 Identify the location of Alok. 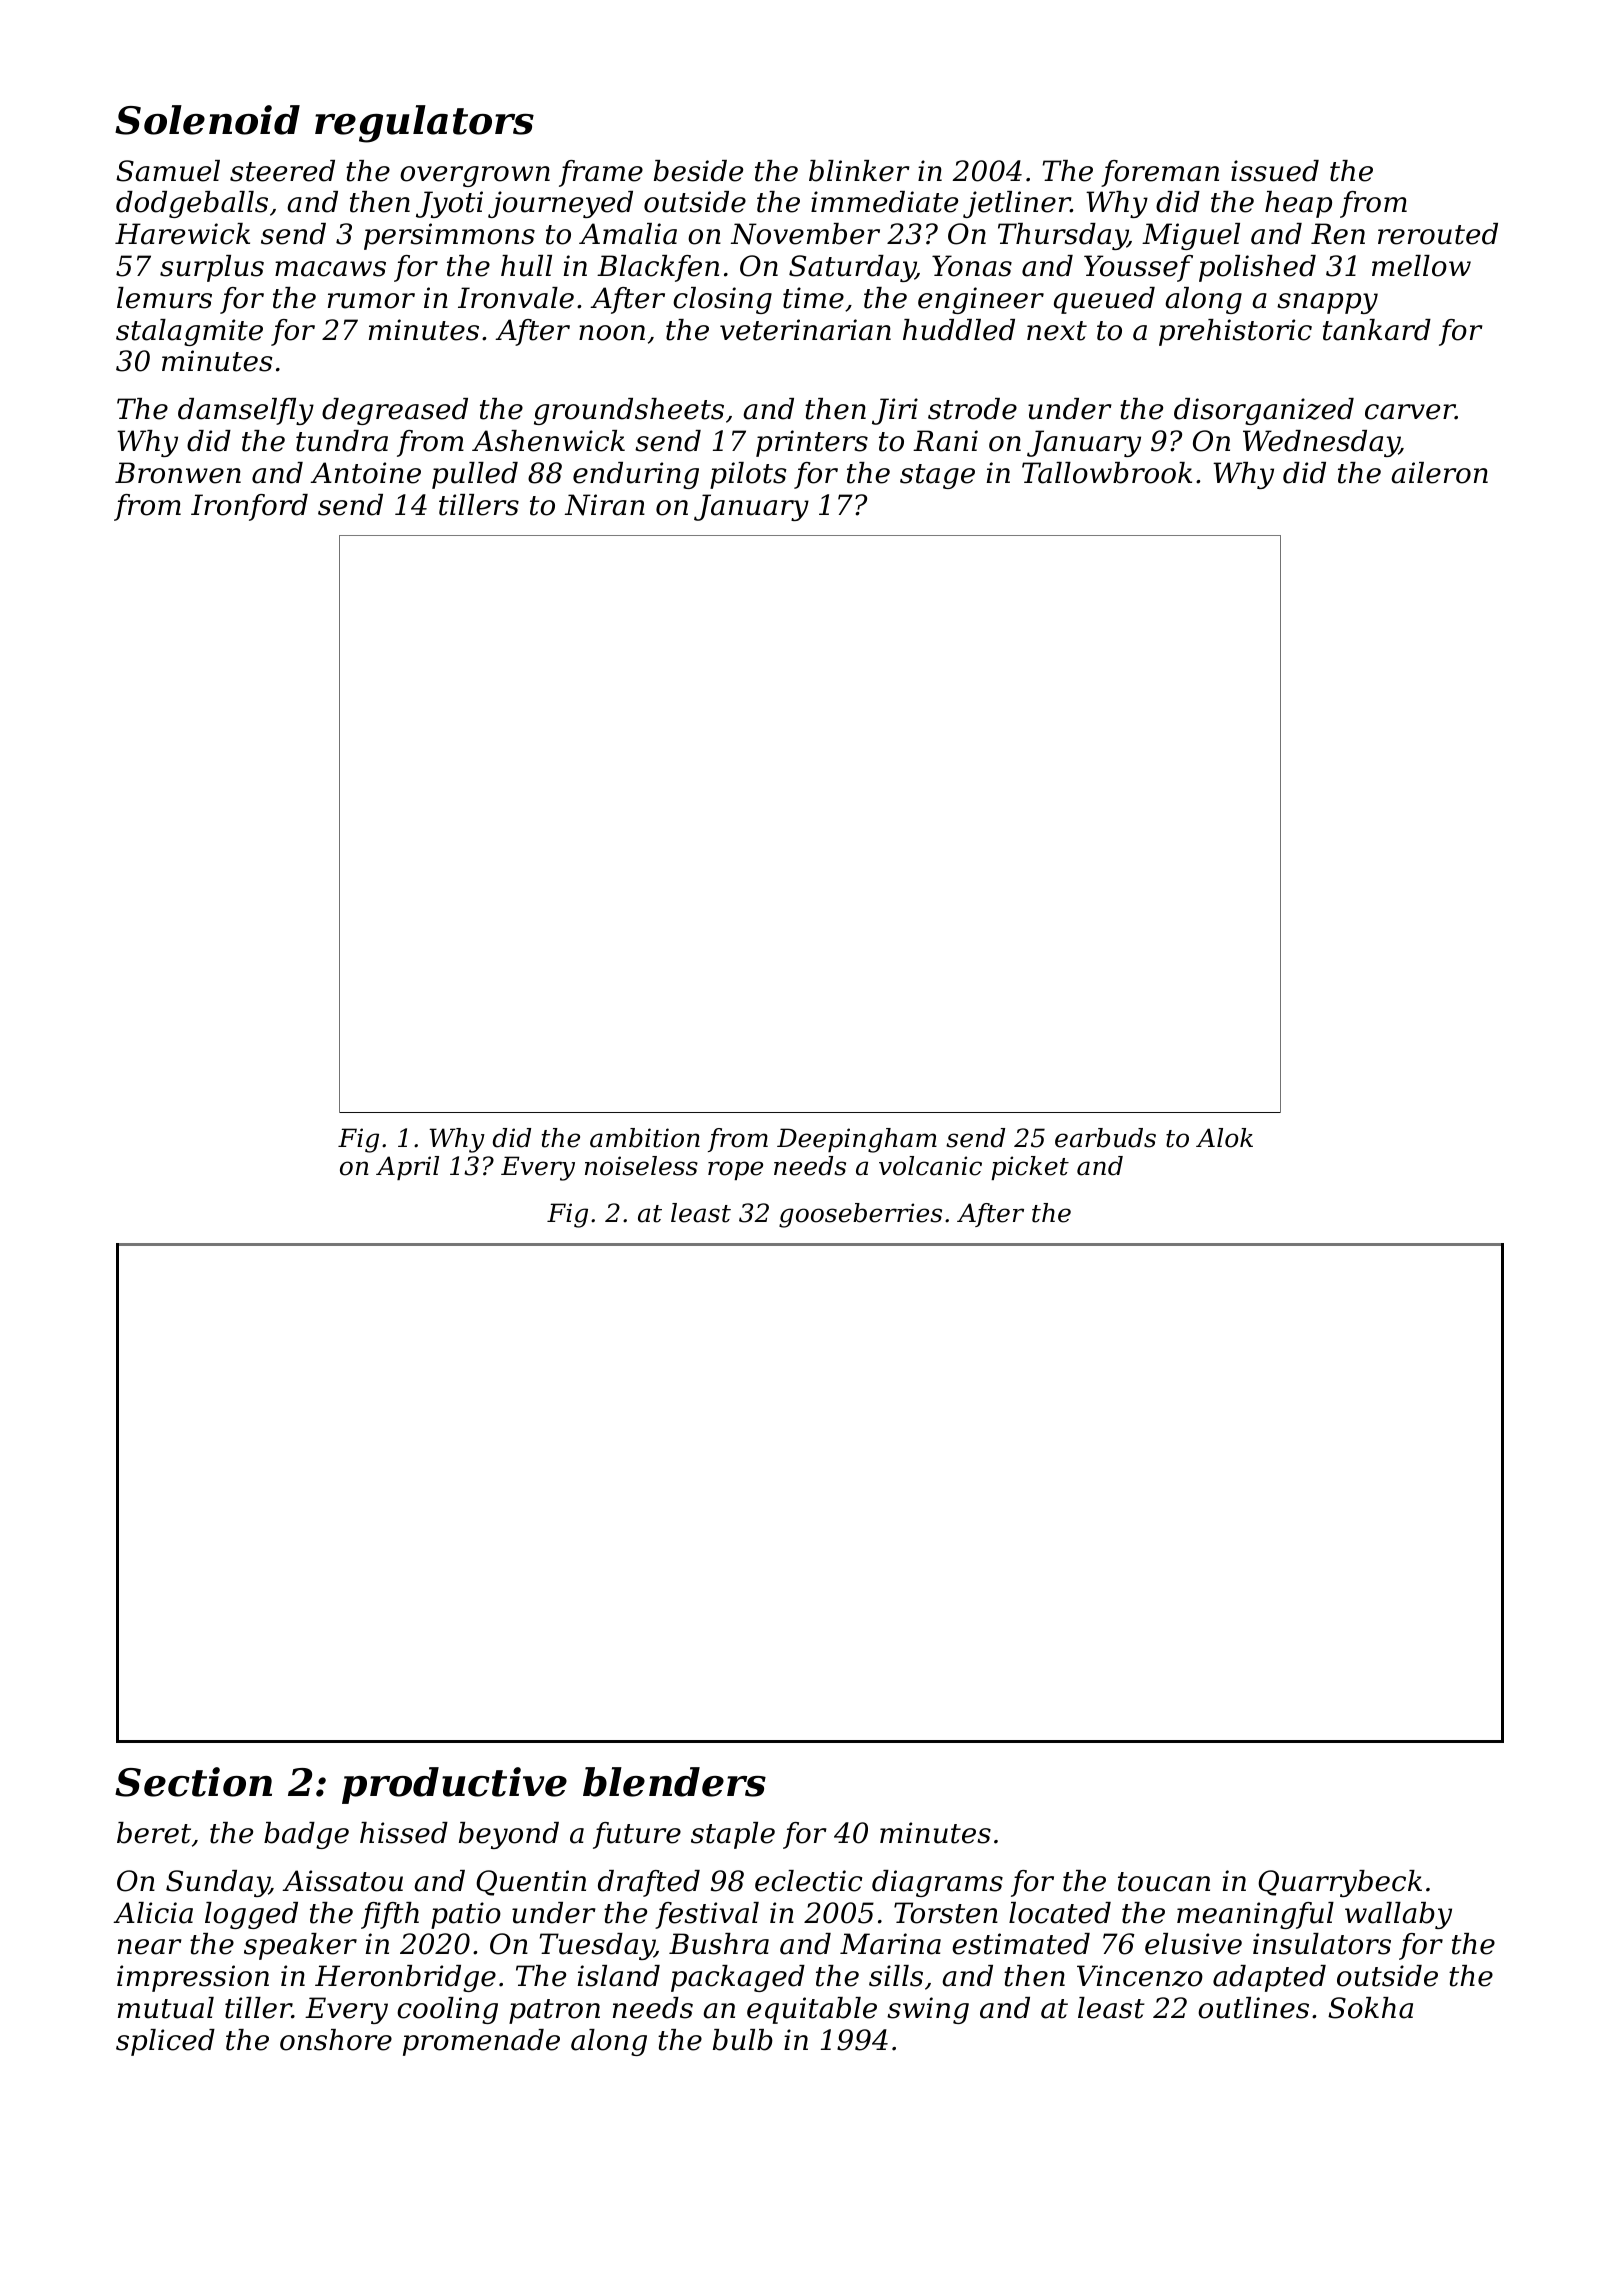
(1224, 1138).
